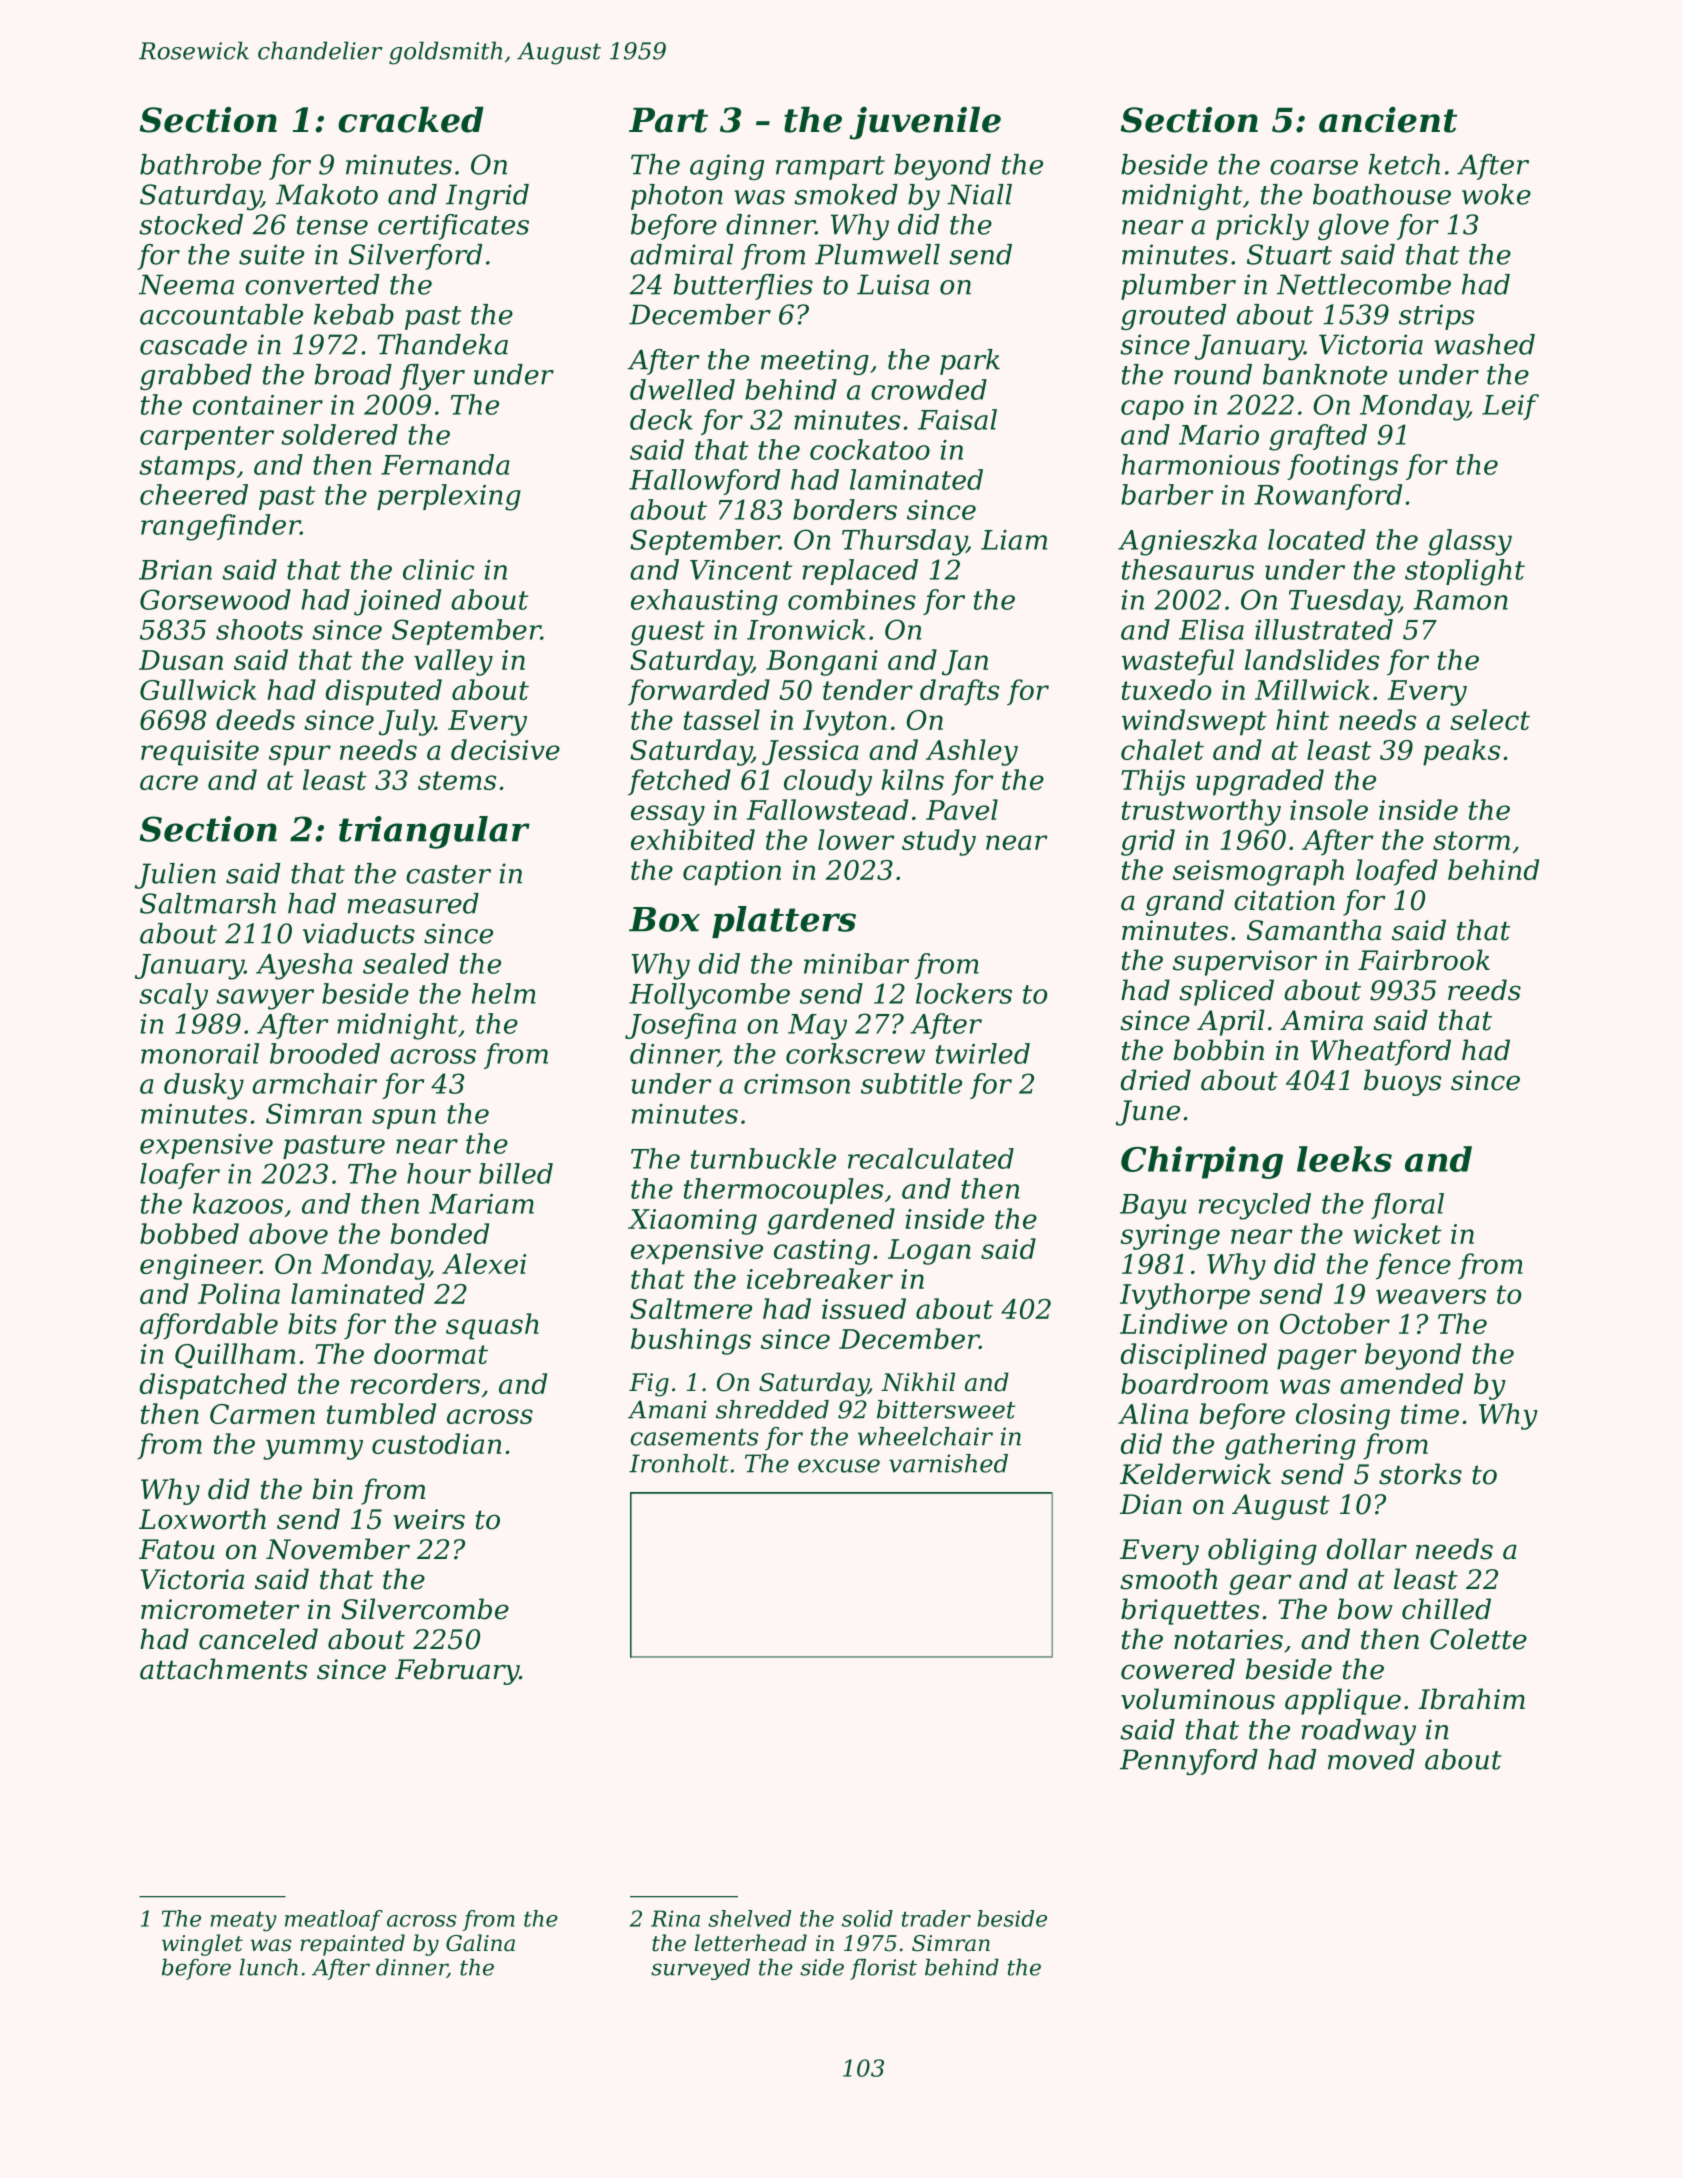  Describe the element at coordinates (883, 1969) in the document. I see `florist` at that location.
